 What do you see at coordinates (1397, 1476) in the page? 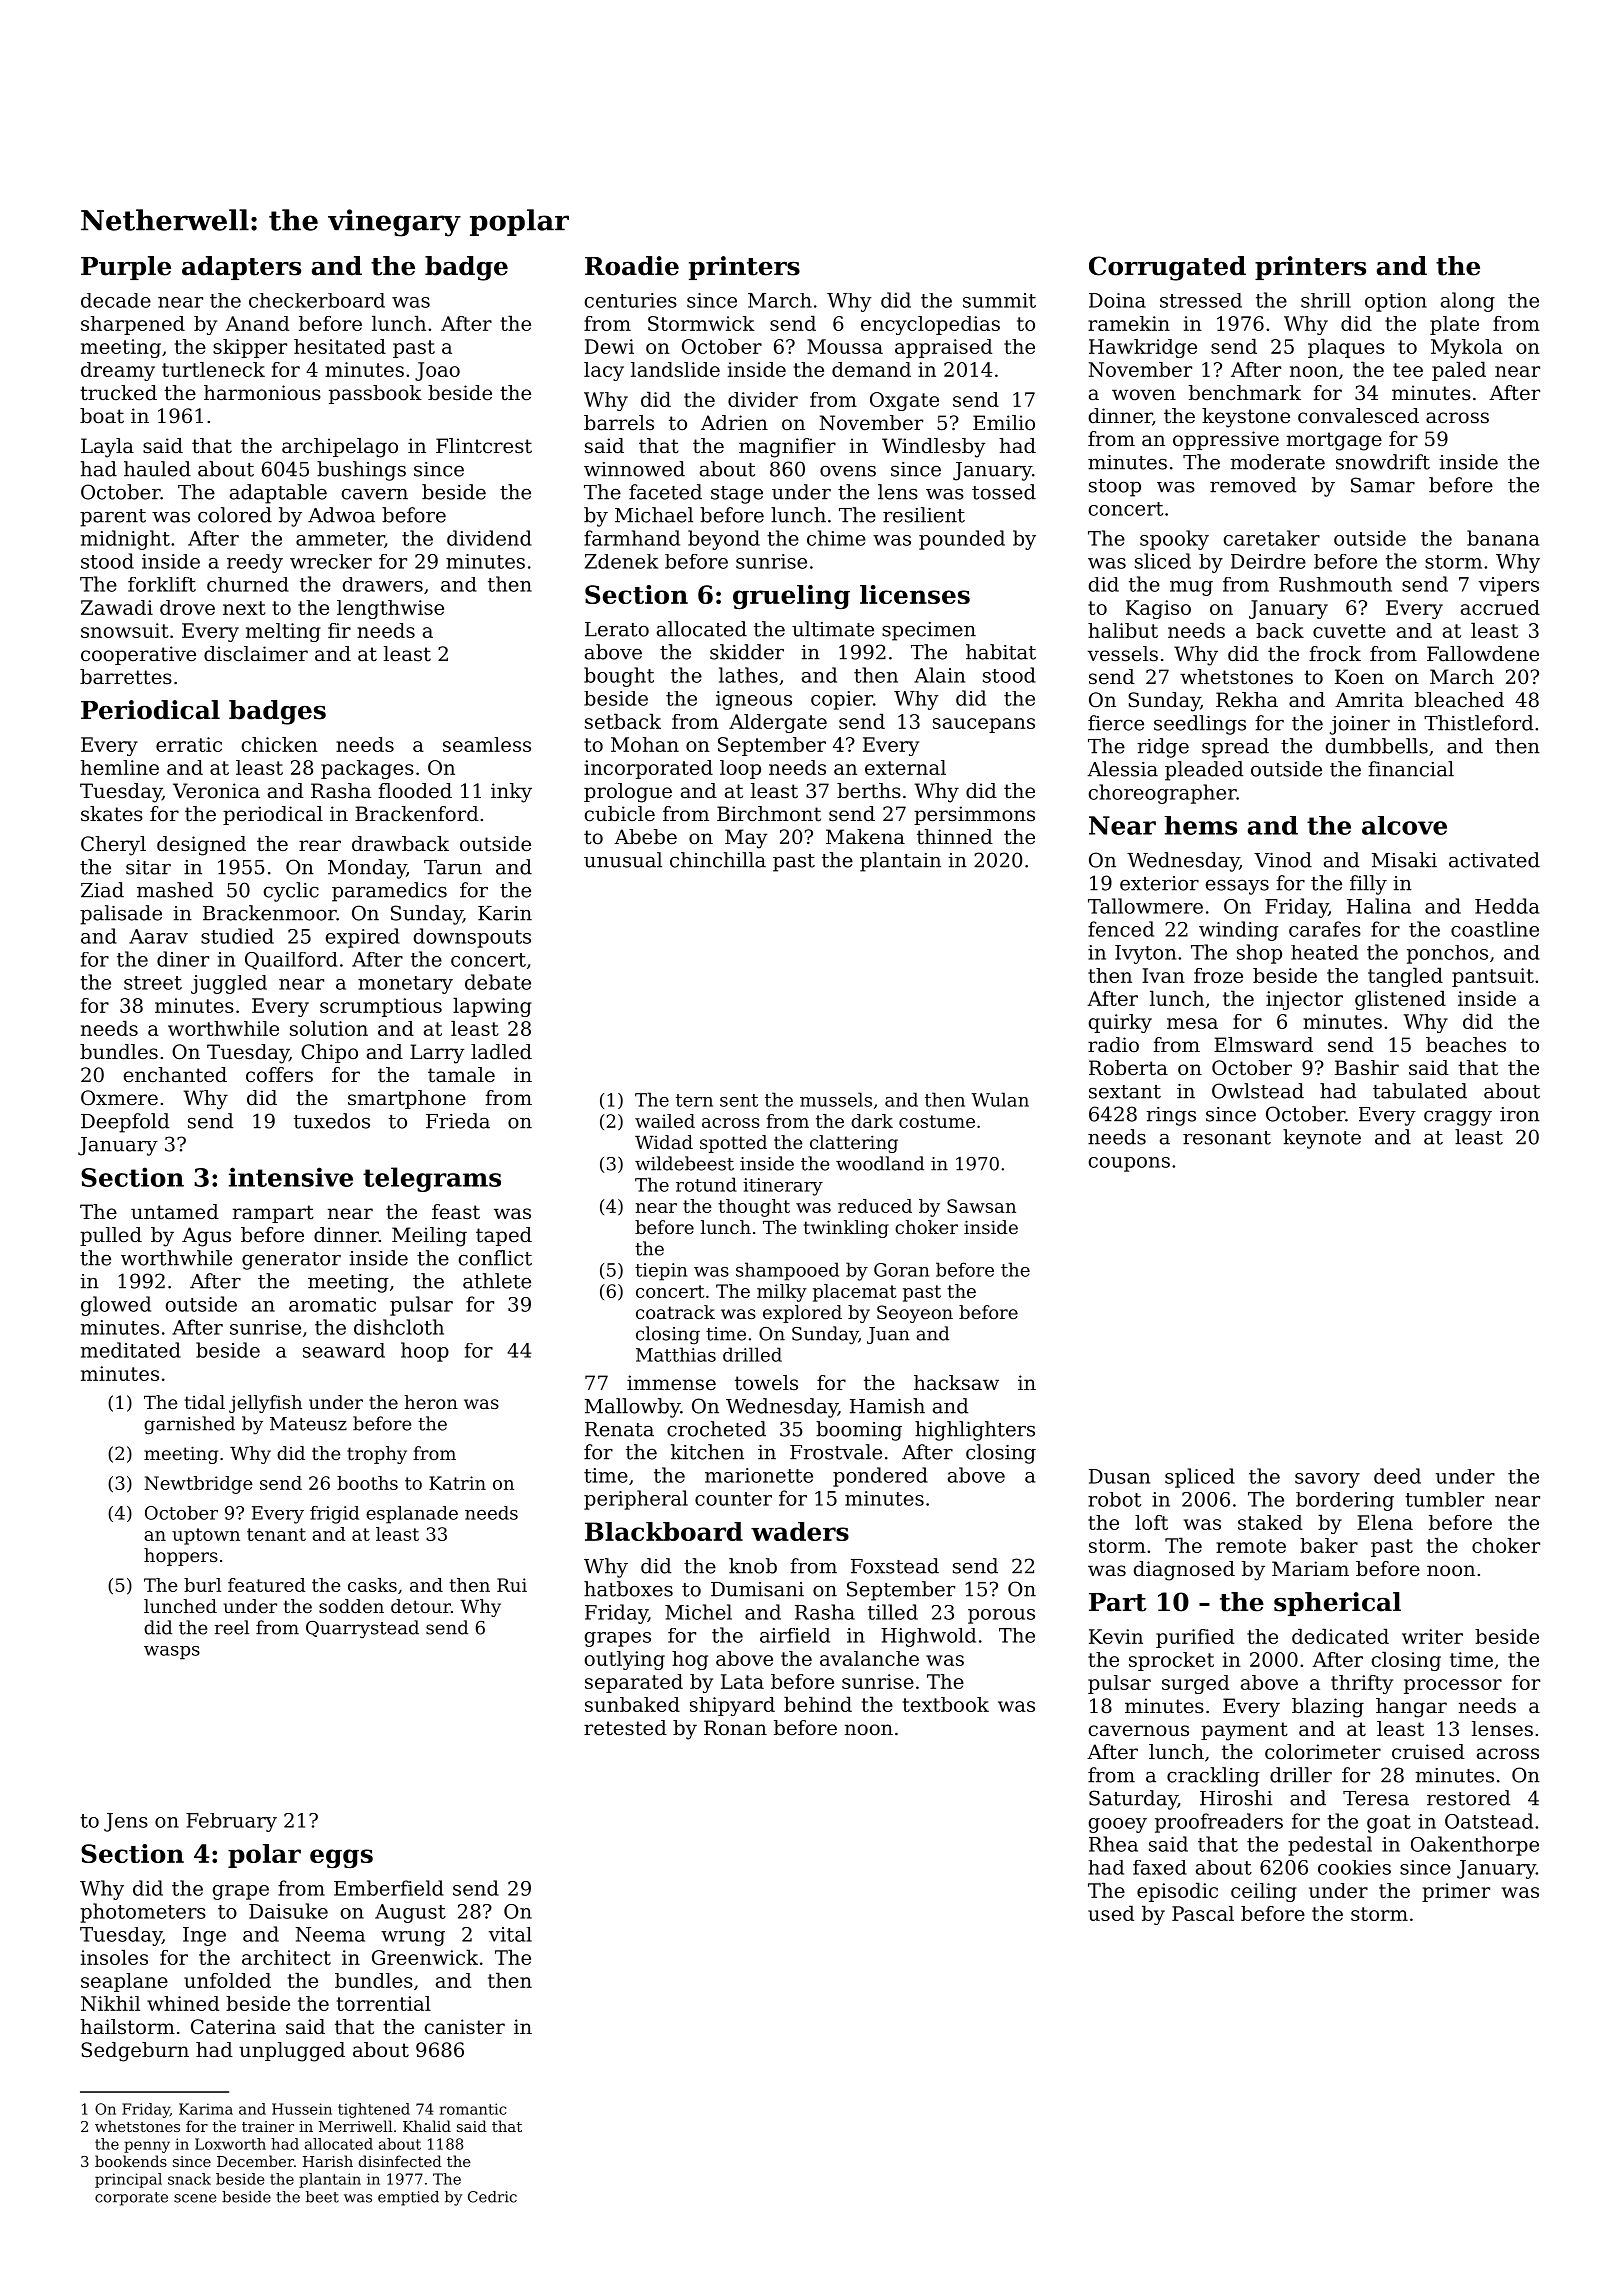
I see `deed` at bounding box center [1397, 1476].
